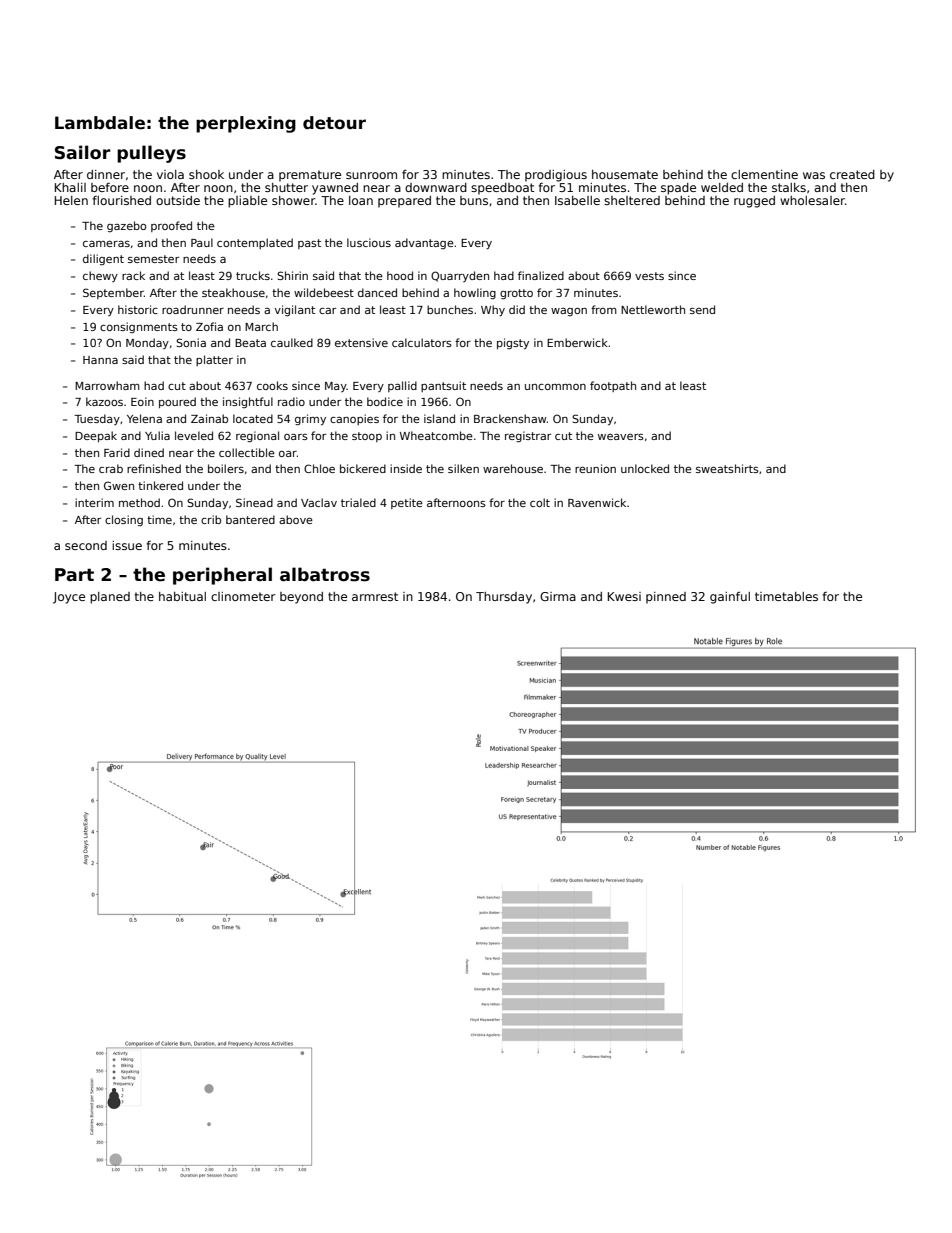  What do you see at coordinates (649, 276) in the document?
I see `vests` at bounding box center [649, 276].
